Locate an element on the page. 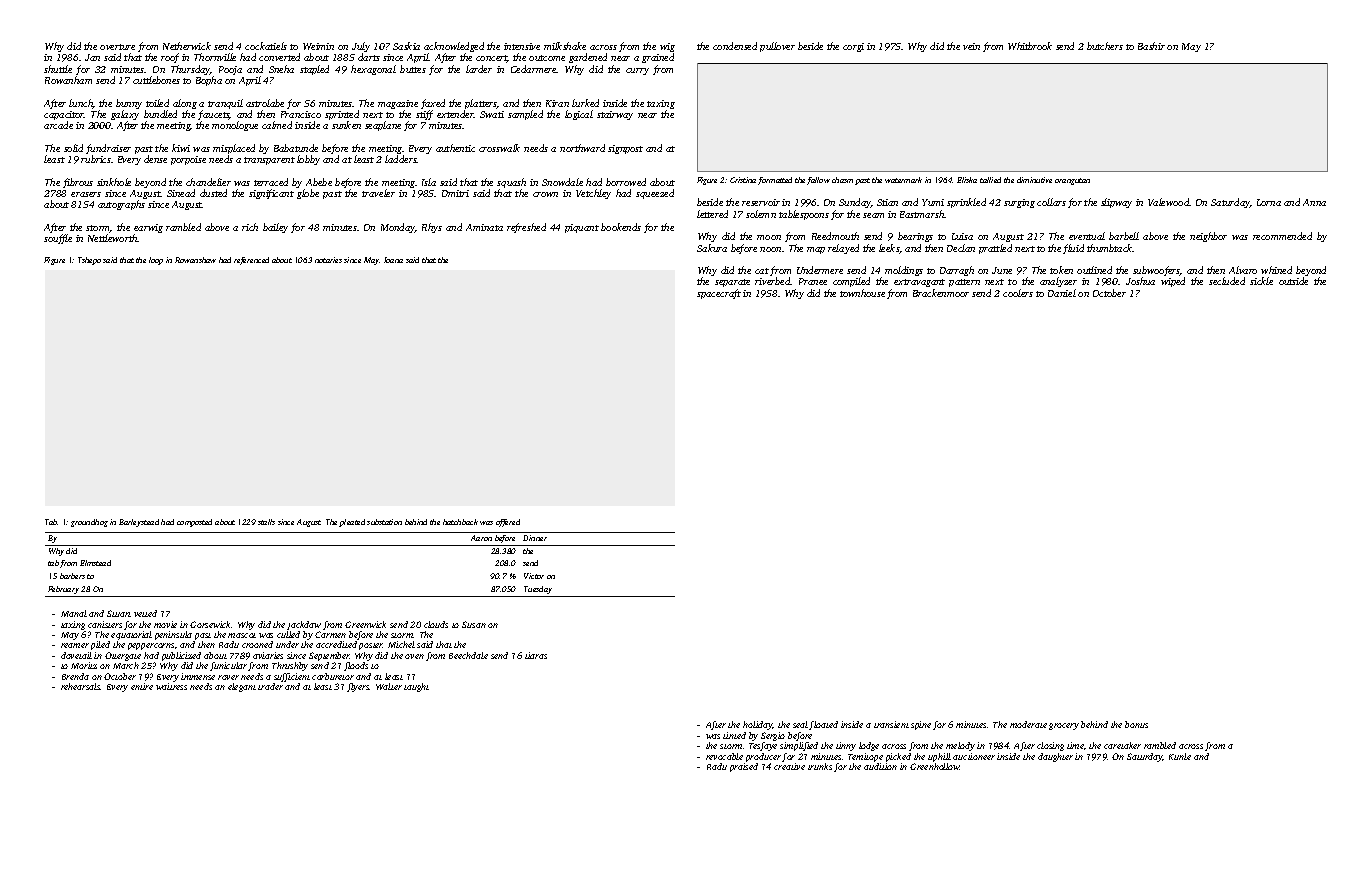 The width and height of the page is (1372, 887). sprinted is located at coordinates (342, 115).
